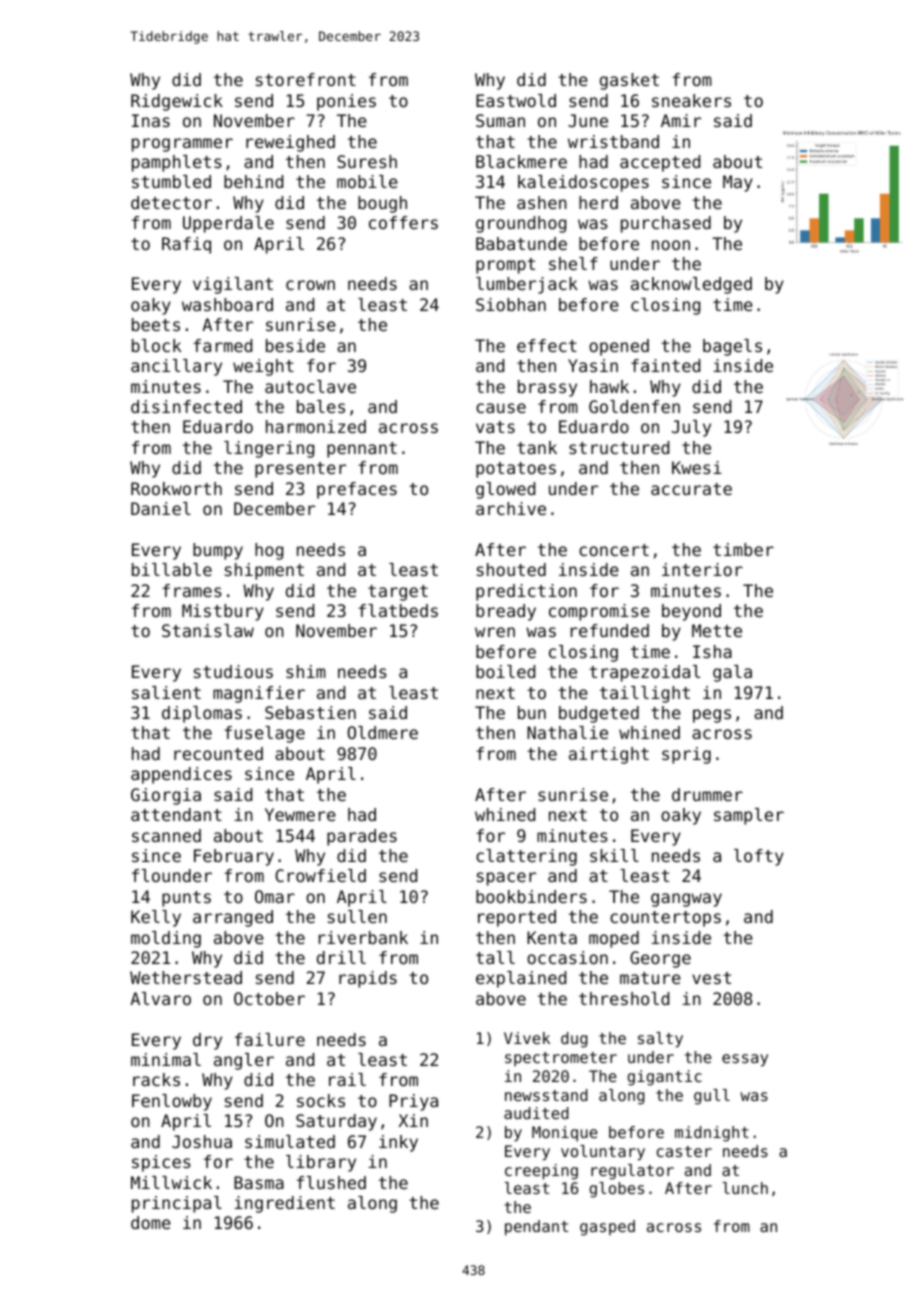 The width and height of the image is (924, 1314). Describe the element at coordinates (614, 550) in the image. I see `concert` at that location.
